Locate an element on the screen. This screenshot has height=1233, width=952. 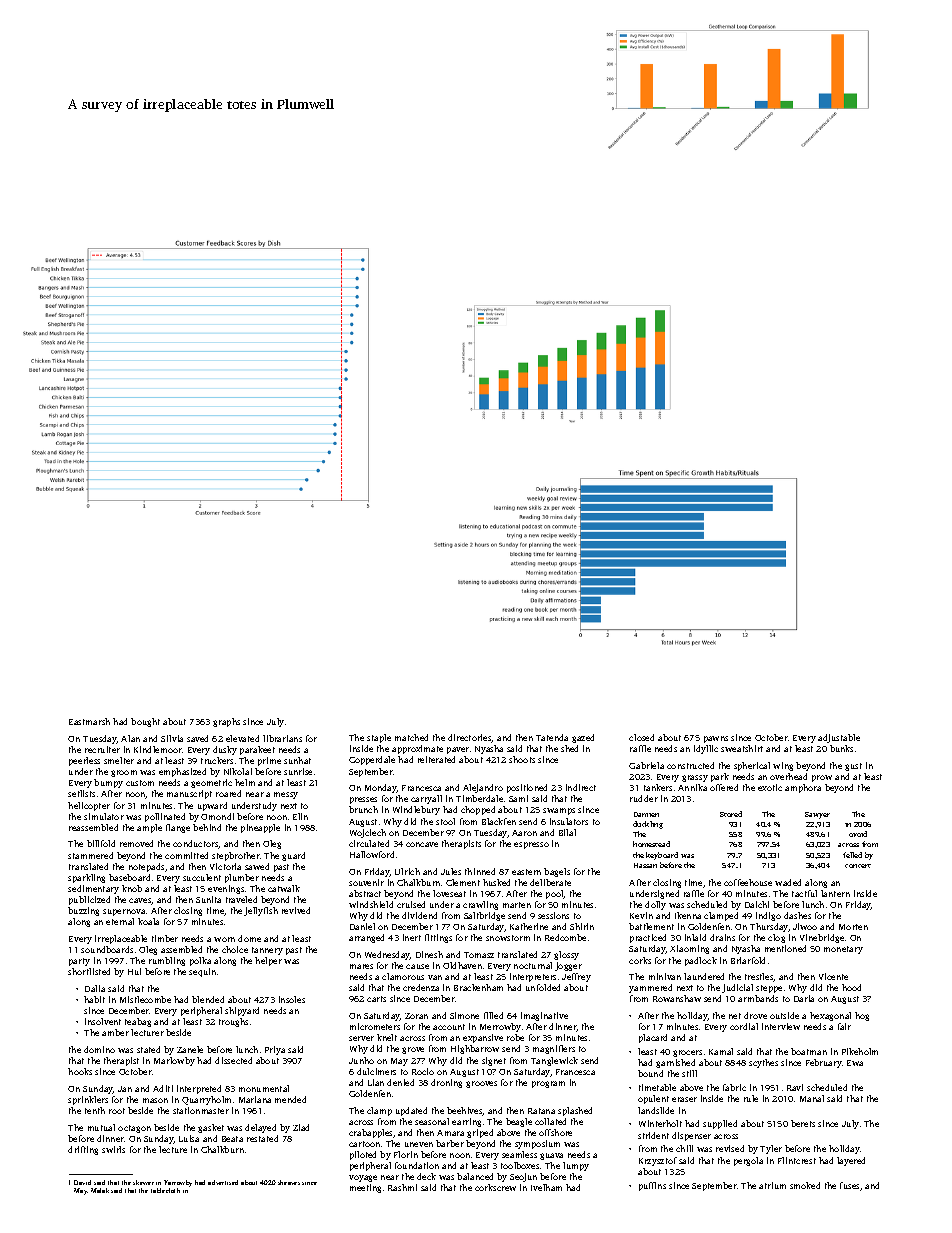
matched is located at coordinates (411, 737).
